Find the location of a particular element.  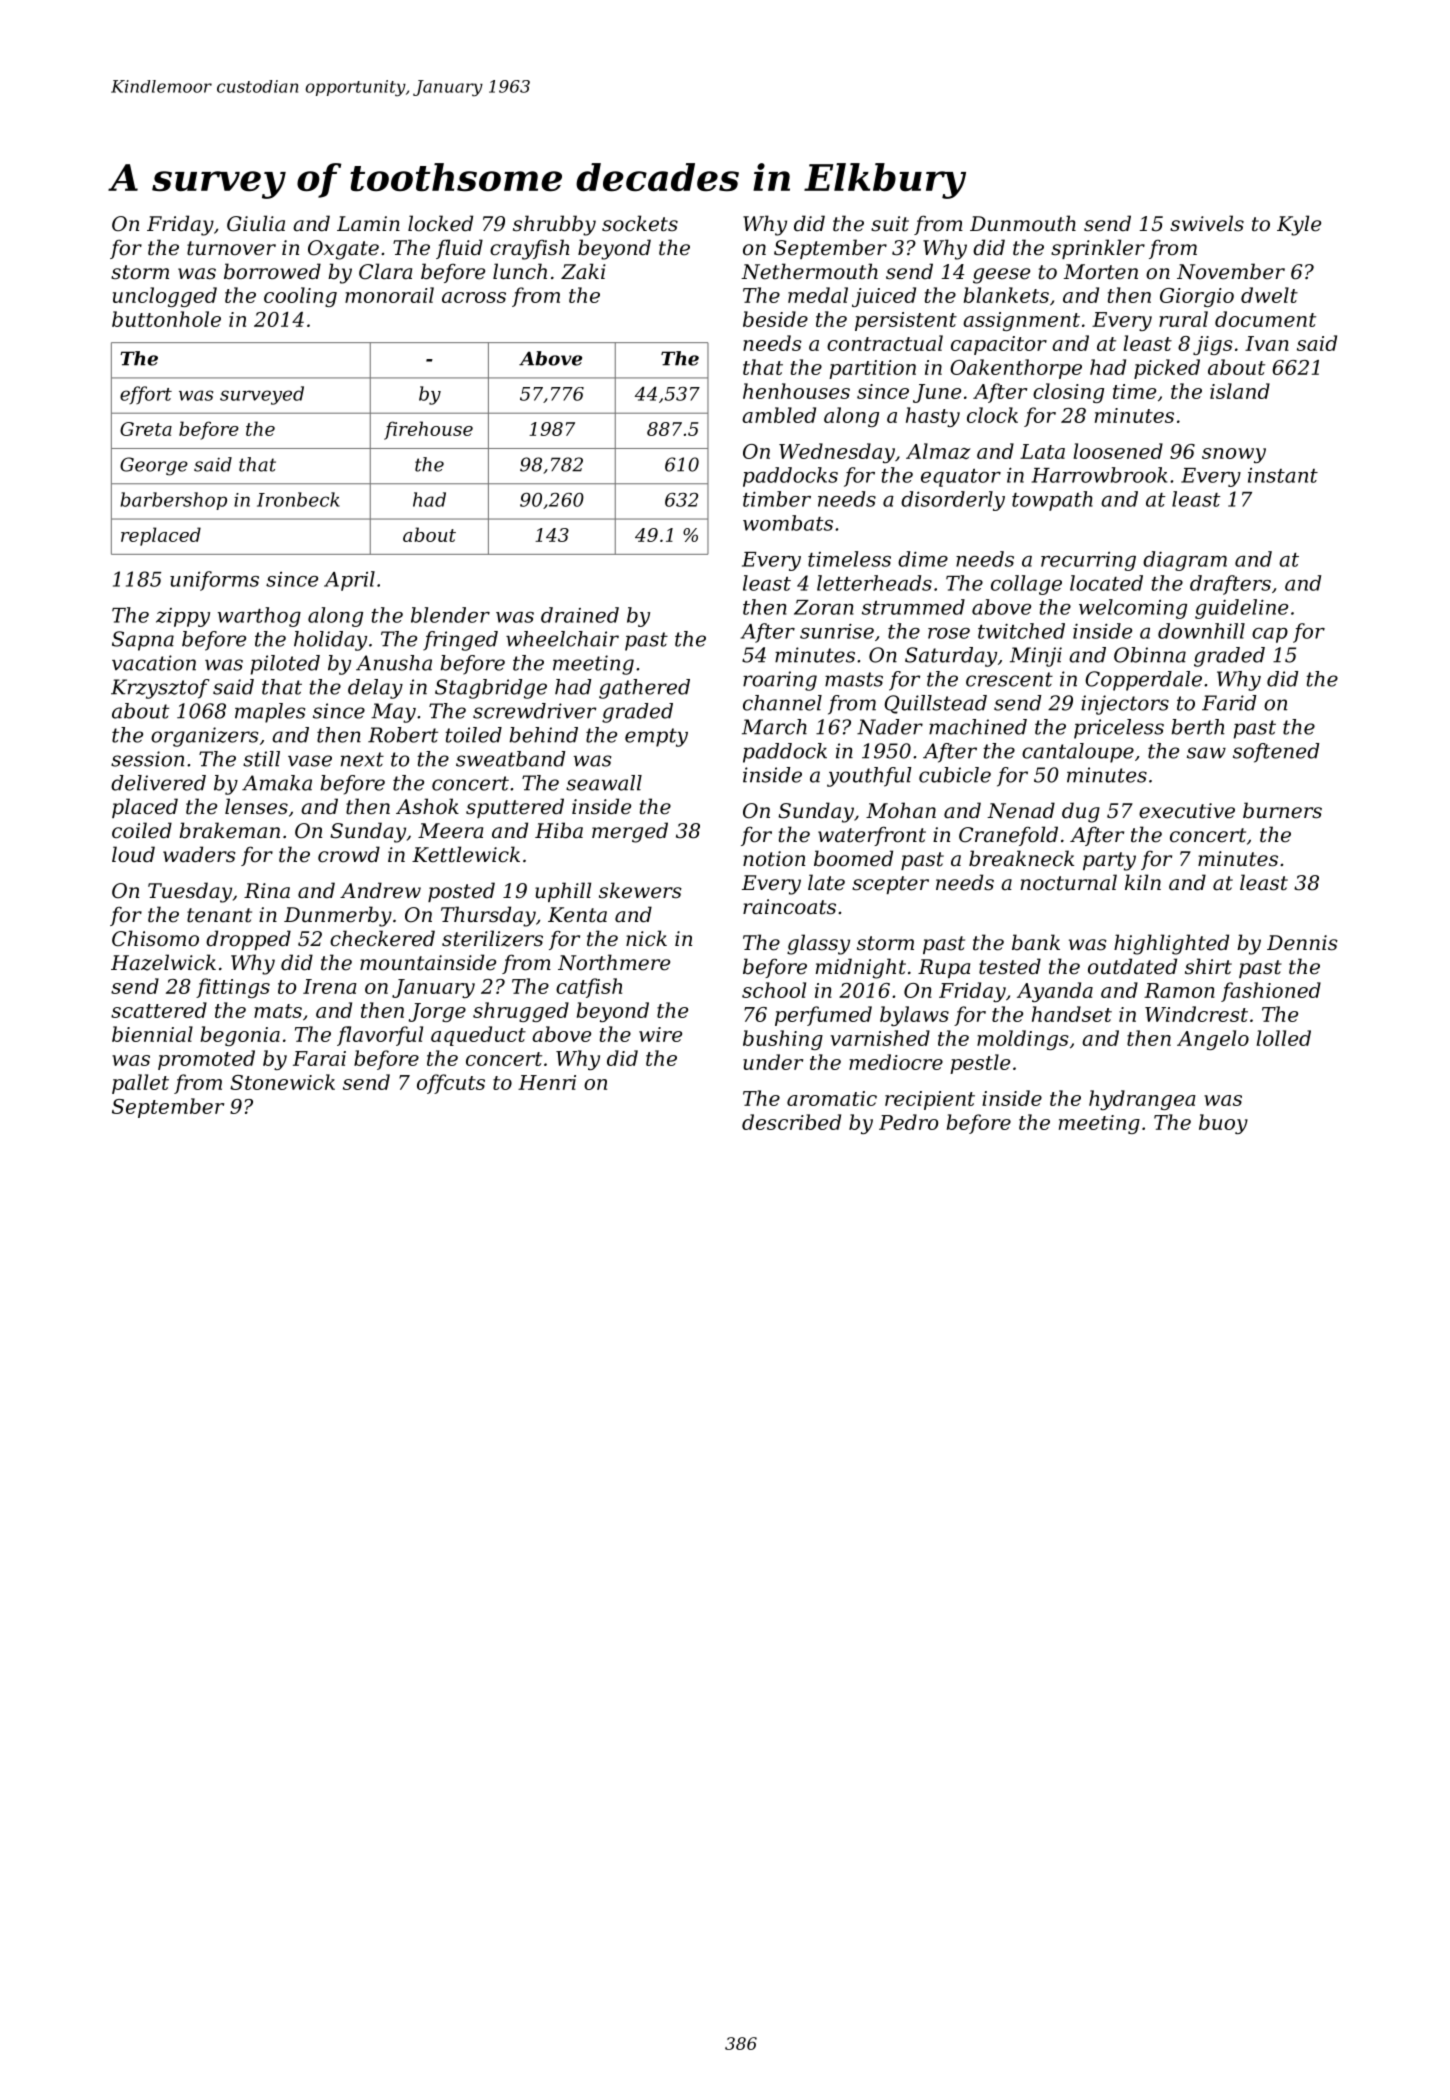

sunrise is located at coordinates (837, 631).
